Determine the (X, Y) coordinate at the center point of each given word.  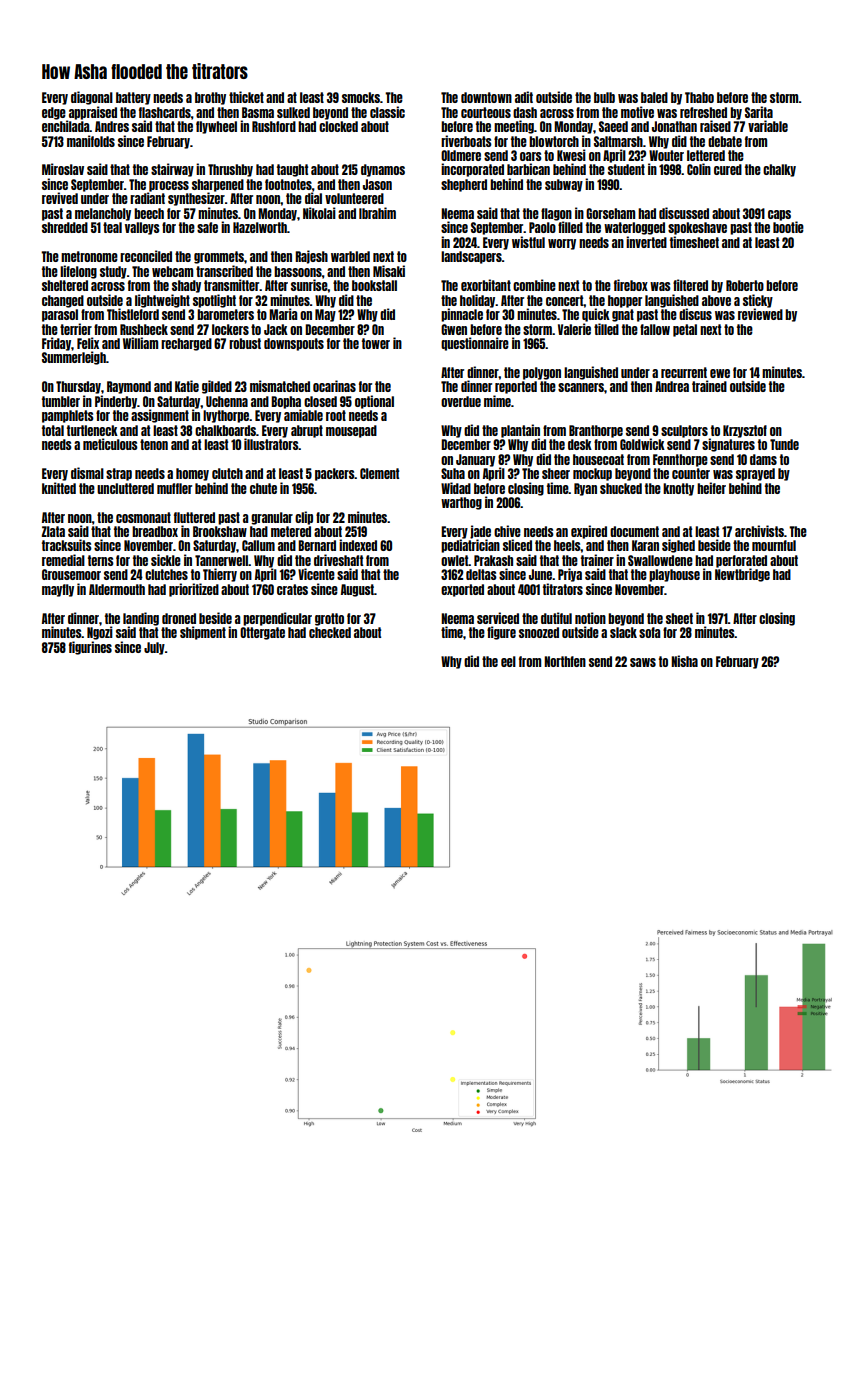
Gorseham (610, 213)
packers (335, 474)
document (634, 531)
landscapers (471, 257)
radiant (147, 198)
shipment (203, 633)
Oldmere (461, 155)
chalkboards (225, 430)
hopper (625, 301)
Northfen (565, 661)
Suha (453, 473)
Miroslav (63, 169)
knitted (59, 488)
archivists (759, 531)
